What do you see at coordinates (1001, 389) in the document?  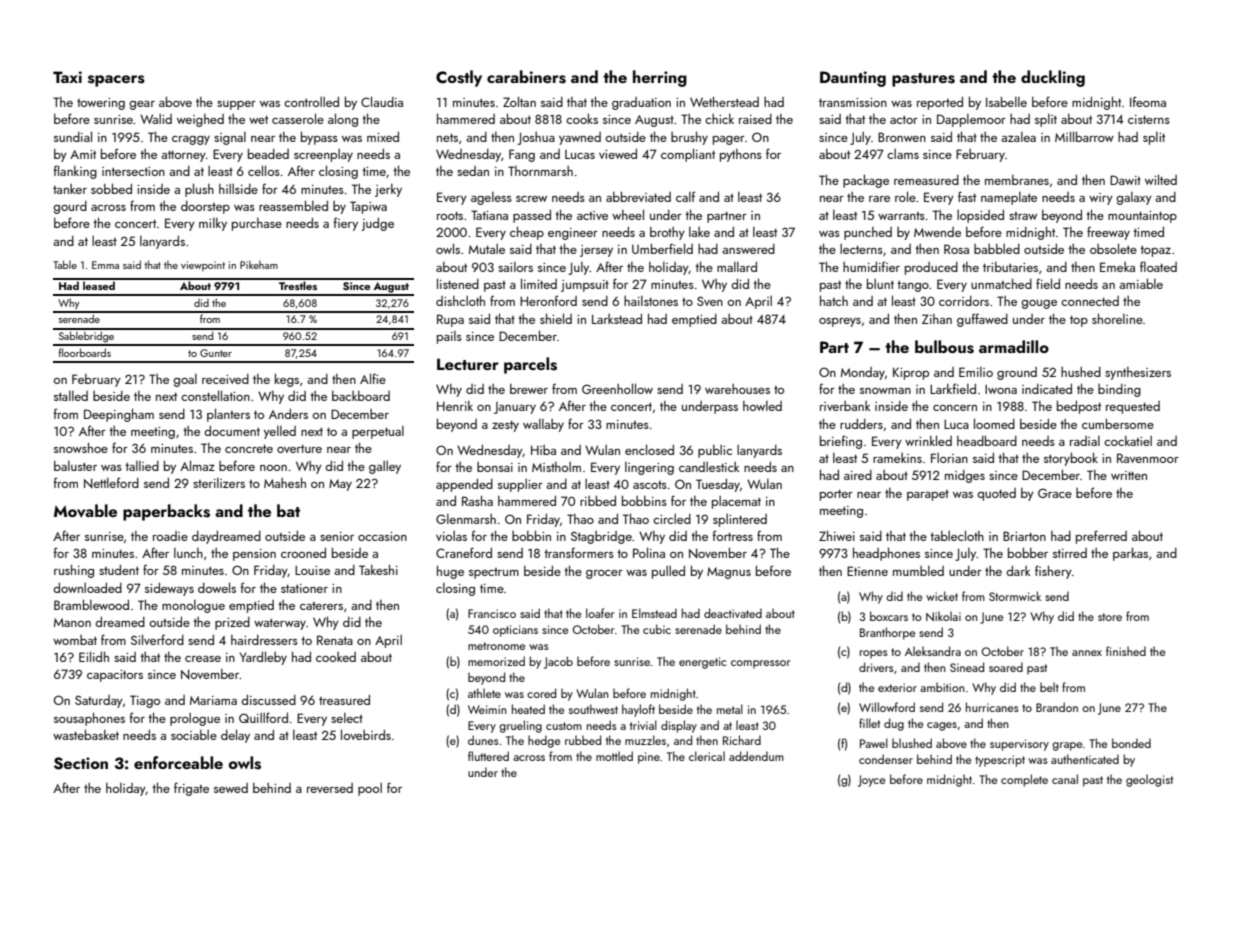 I see `Iwona` at bounding box center [1001, 389].
